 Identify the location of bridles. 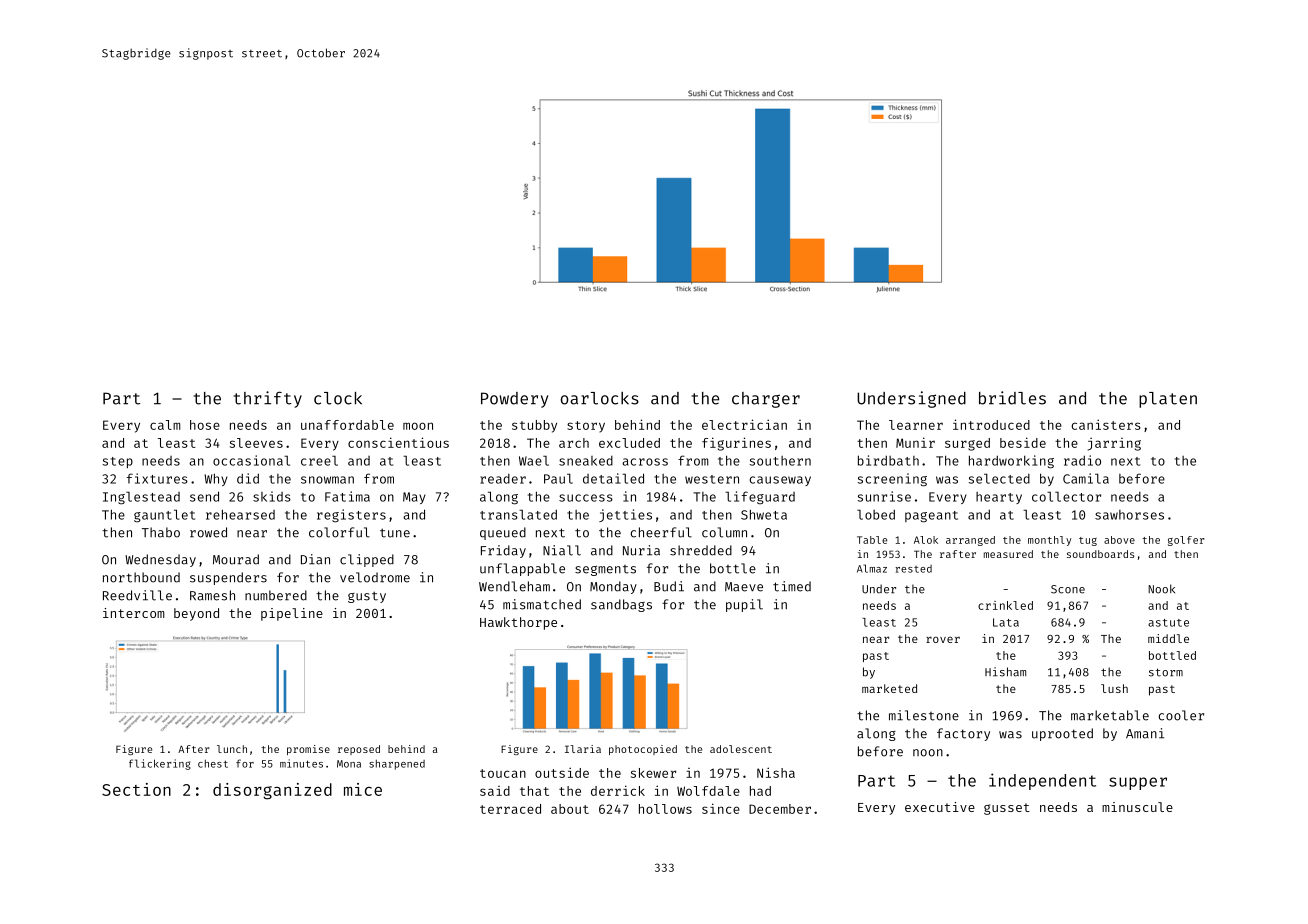
(1012, 398).
